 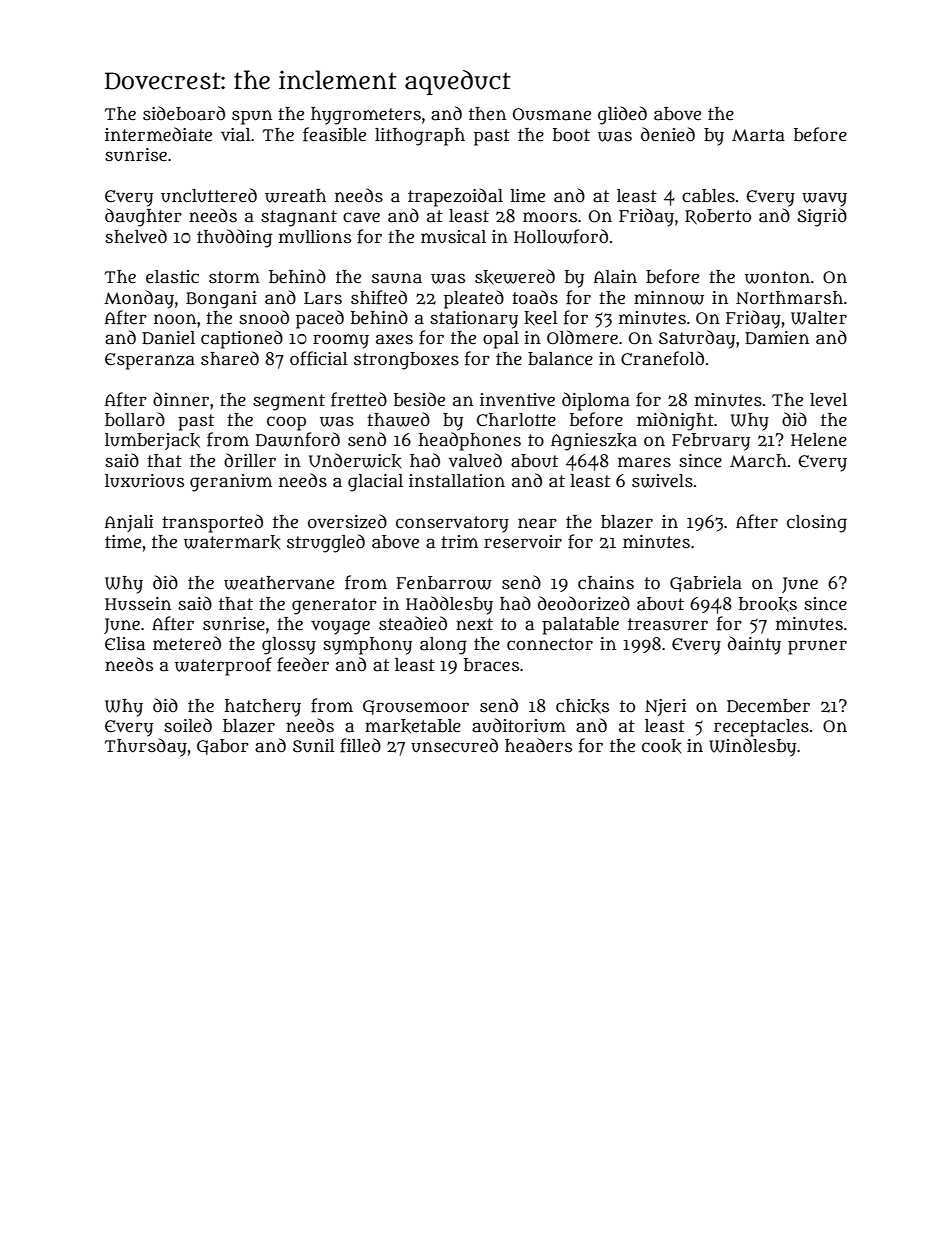 I want to click on hatchery, so click(x=263, y=708).
